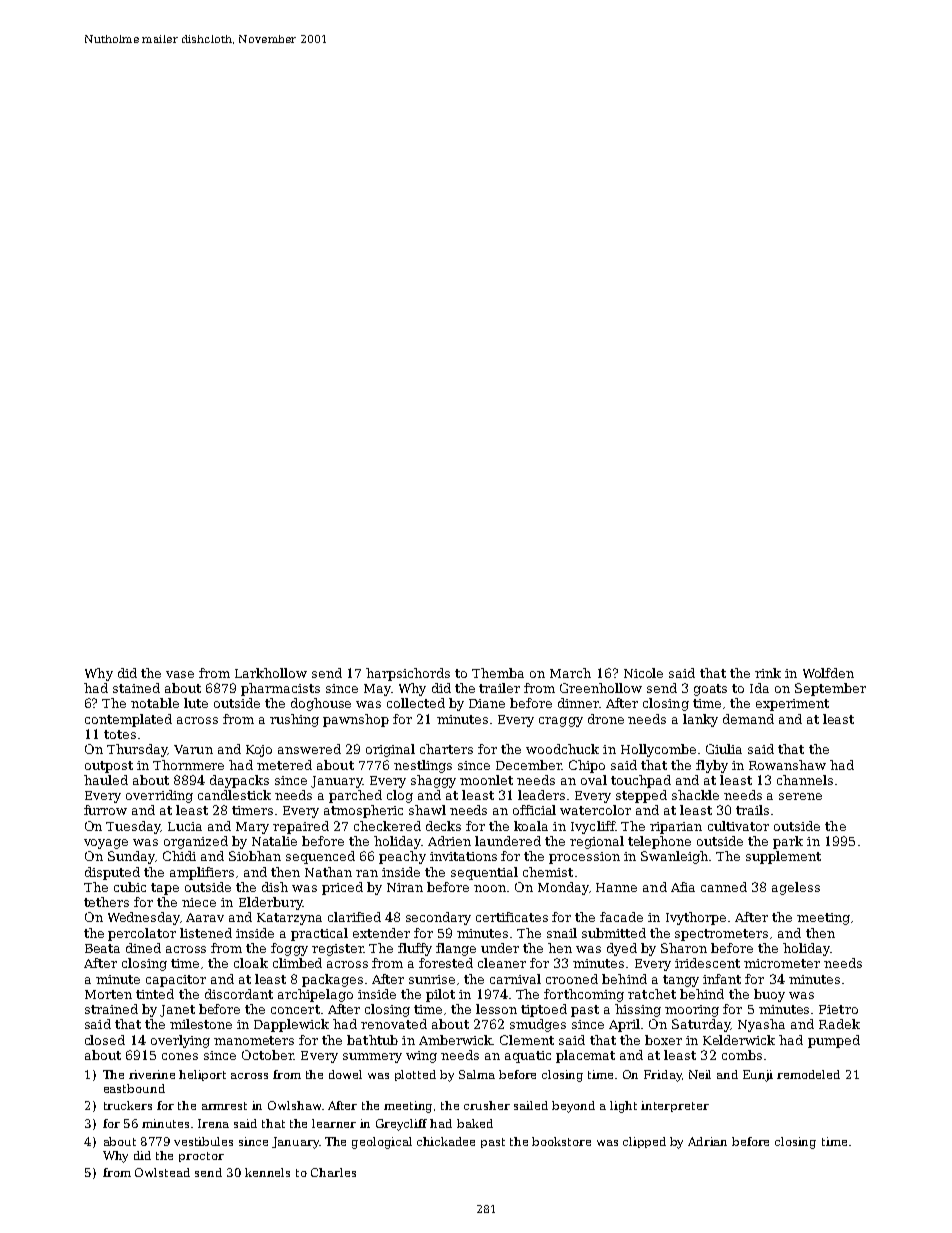 The width and height of the image is (952, 1233). What do you see at coordinates (761, 1025) in the image?
I see `Nyasha` at bounding box center [761, 1025].
